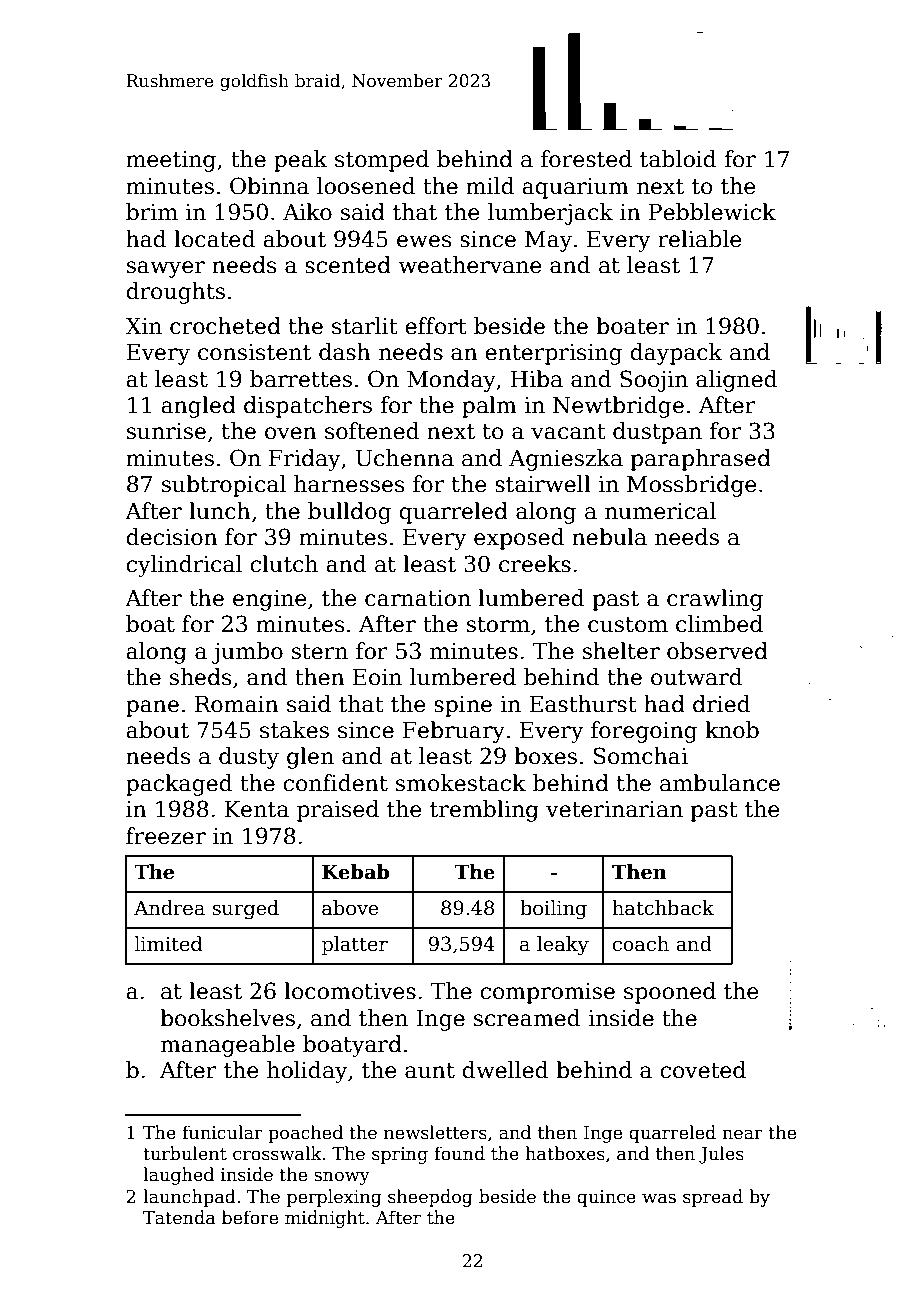  Describe the element at coordinates (171, 161) in the screenshot. I see `meeting` at that location.
